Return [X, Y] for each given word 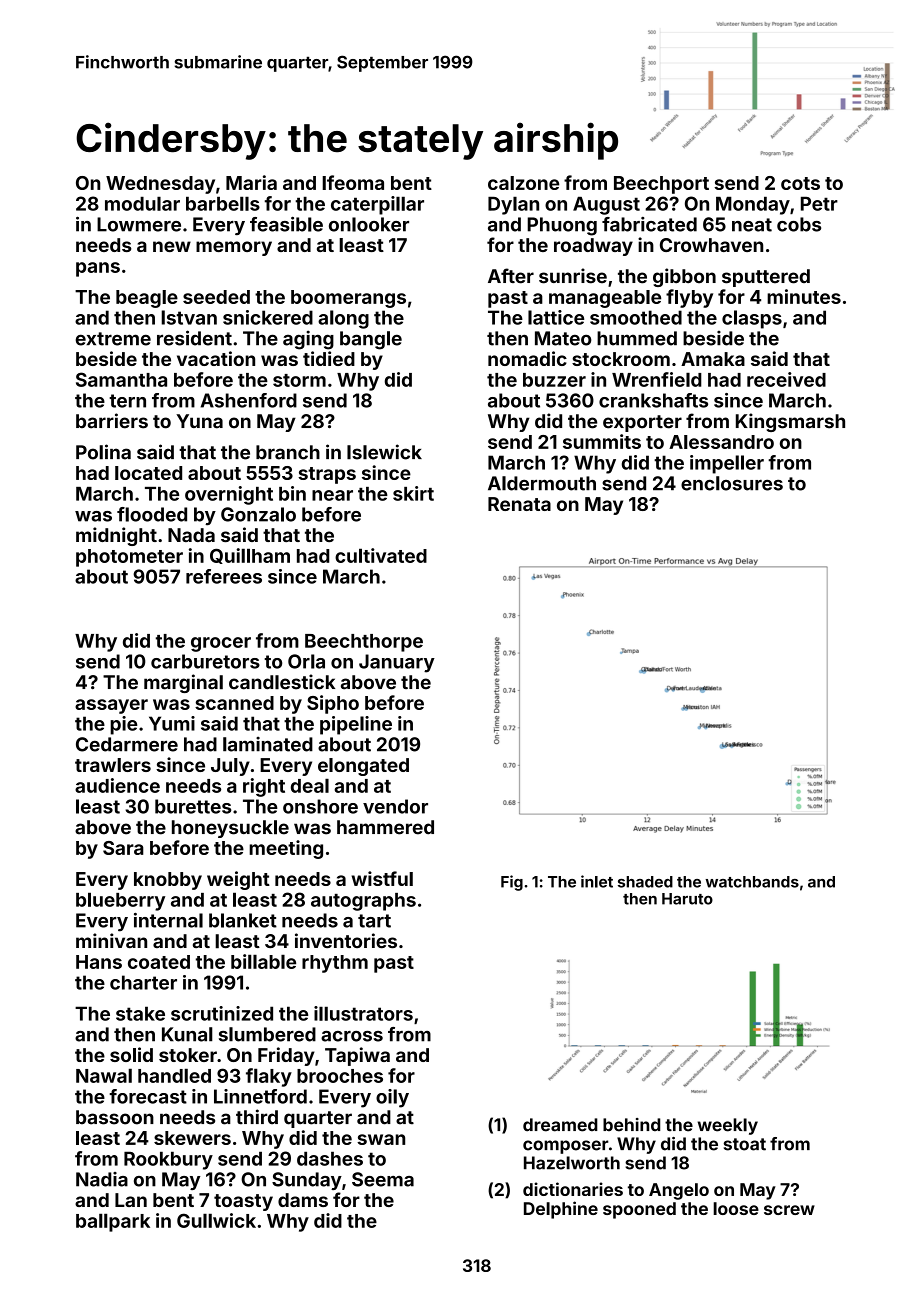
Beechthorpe [364, 643]
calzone [523, 183]
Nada [191, 535]
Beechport [661, 185]
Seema [383, 1179]
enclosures [732, 483]
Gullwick [216, 1220]
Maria [251, 182]
